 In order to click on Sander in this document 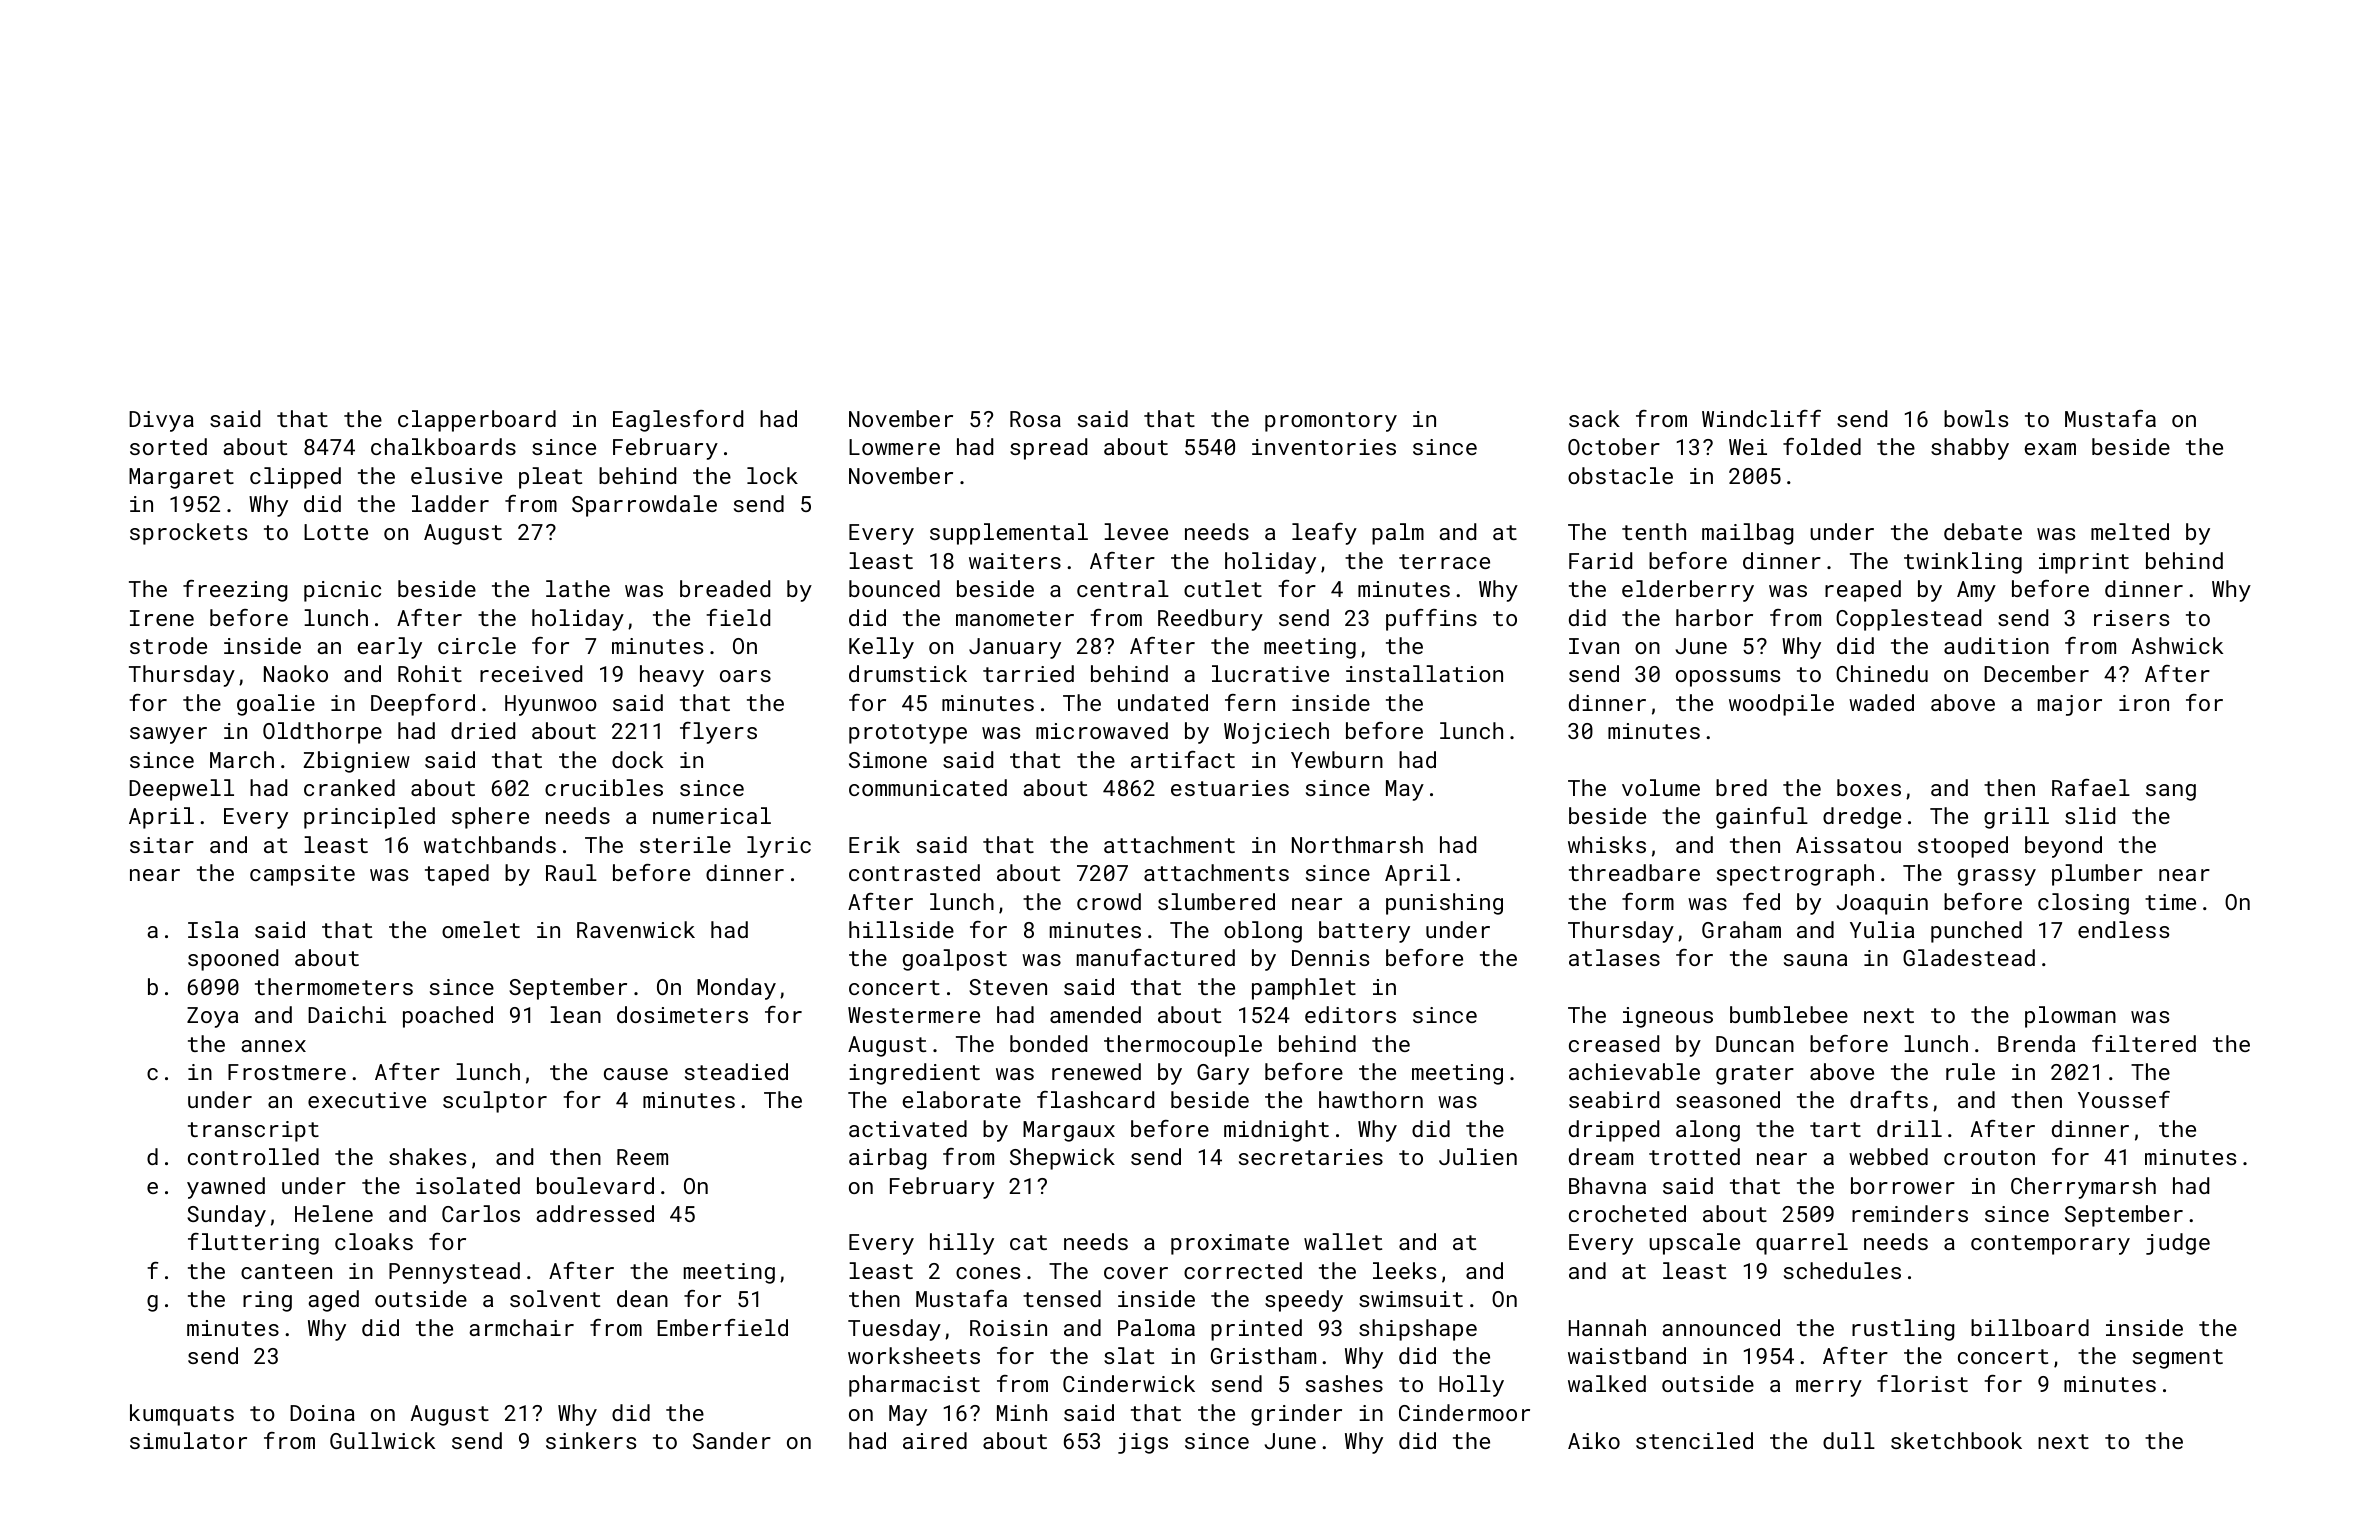, I will do `click(732, 1440)`.
